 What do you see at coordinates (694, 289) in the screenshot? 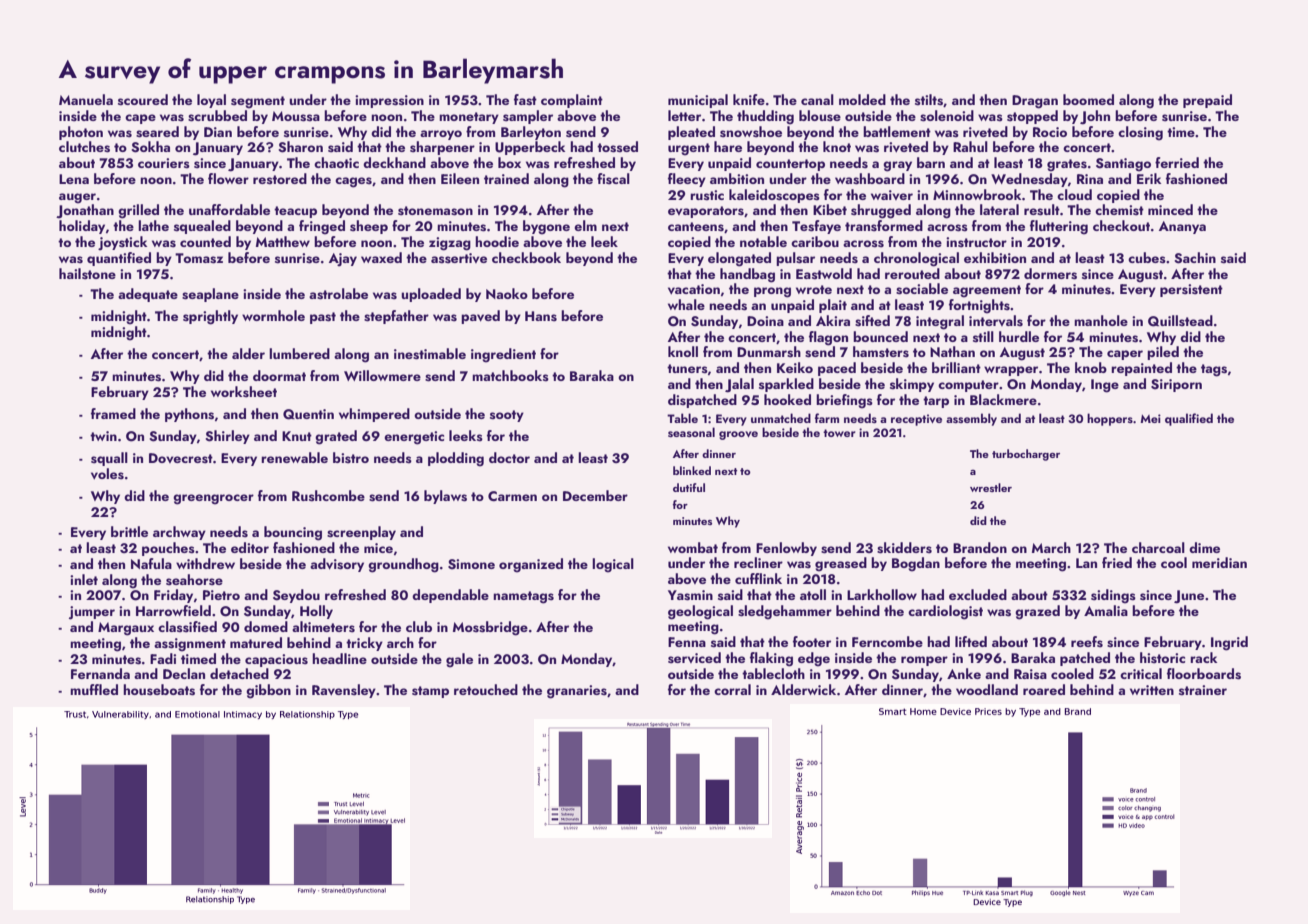
I see `vacation` at bounding box center [694, 289].
